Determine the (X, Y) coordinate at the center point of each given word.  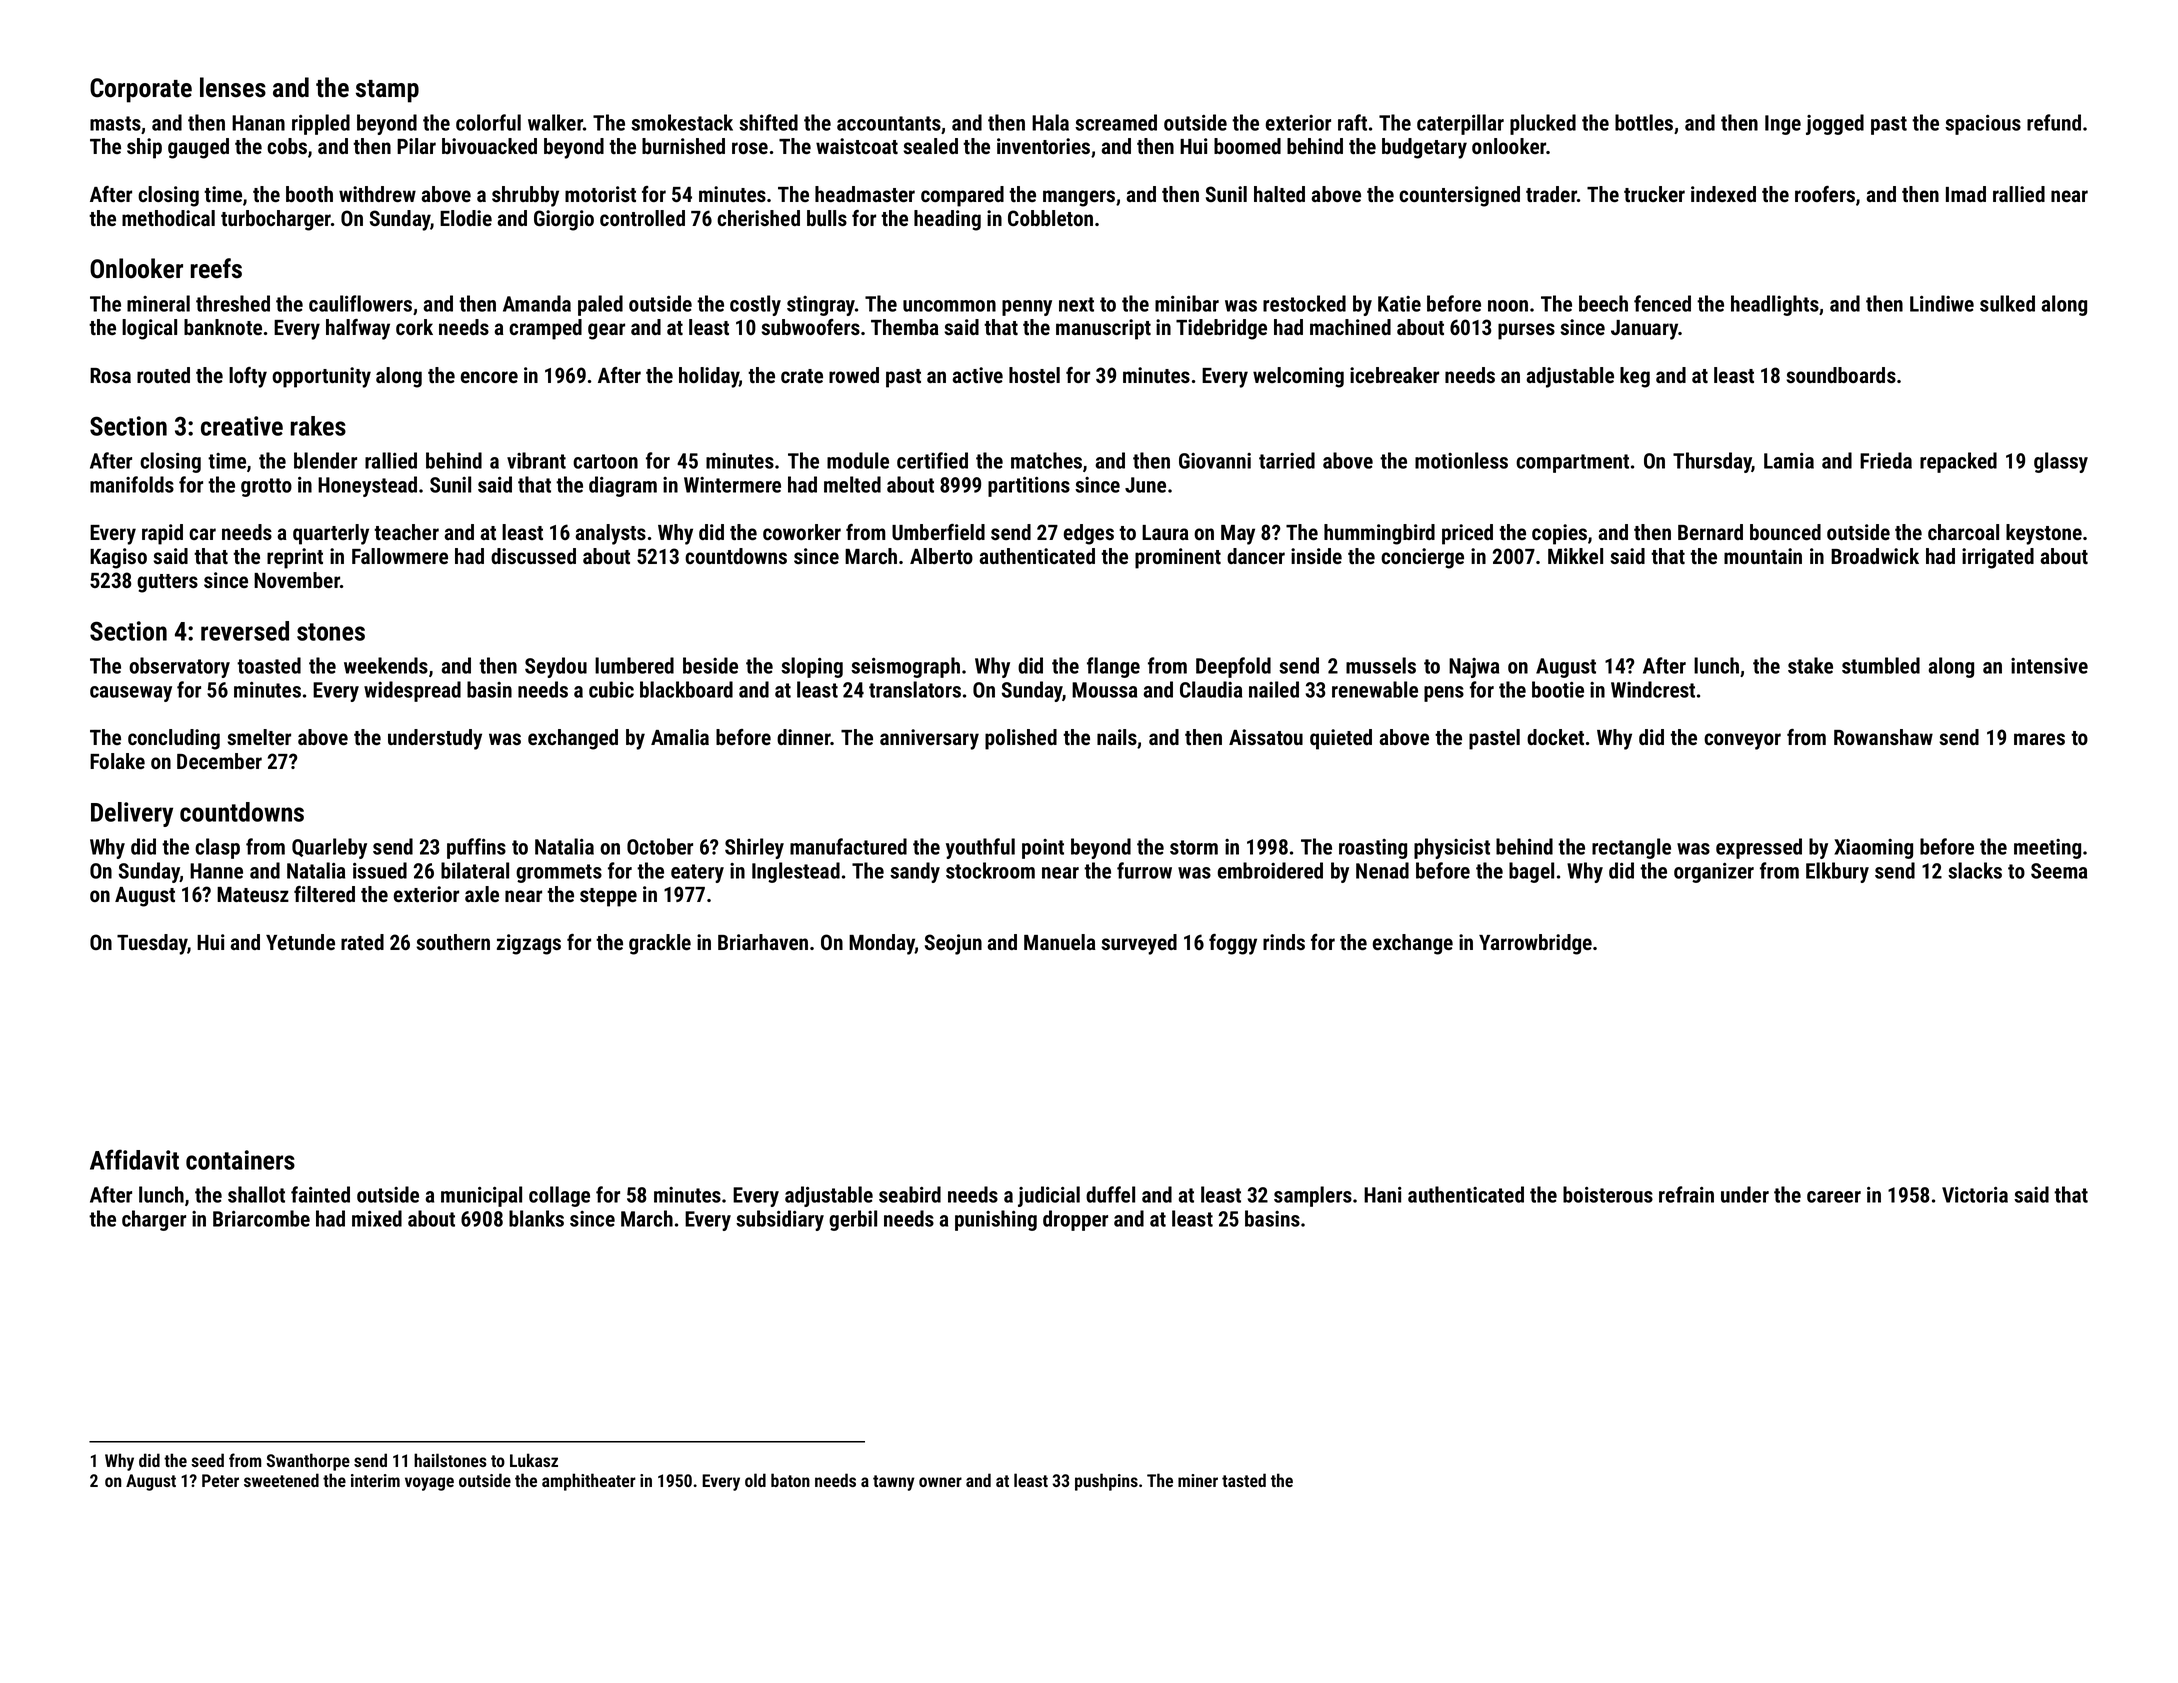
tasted (1244, 1480)
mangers (1079, 198)
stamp (387, 91)
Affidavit (134, 1159)
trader (1551, 194)
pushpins (1106, 1482)
